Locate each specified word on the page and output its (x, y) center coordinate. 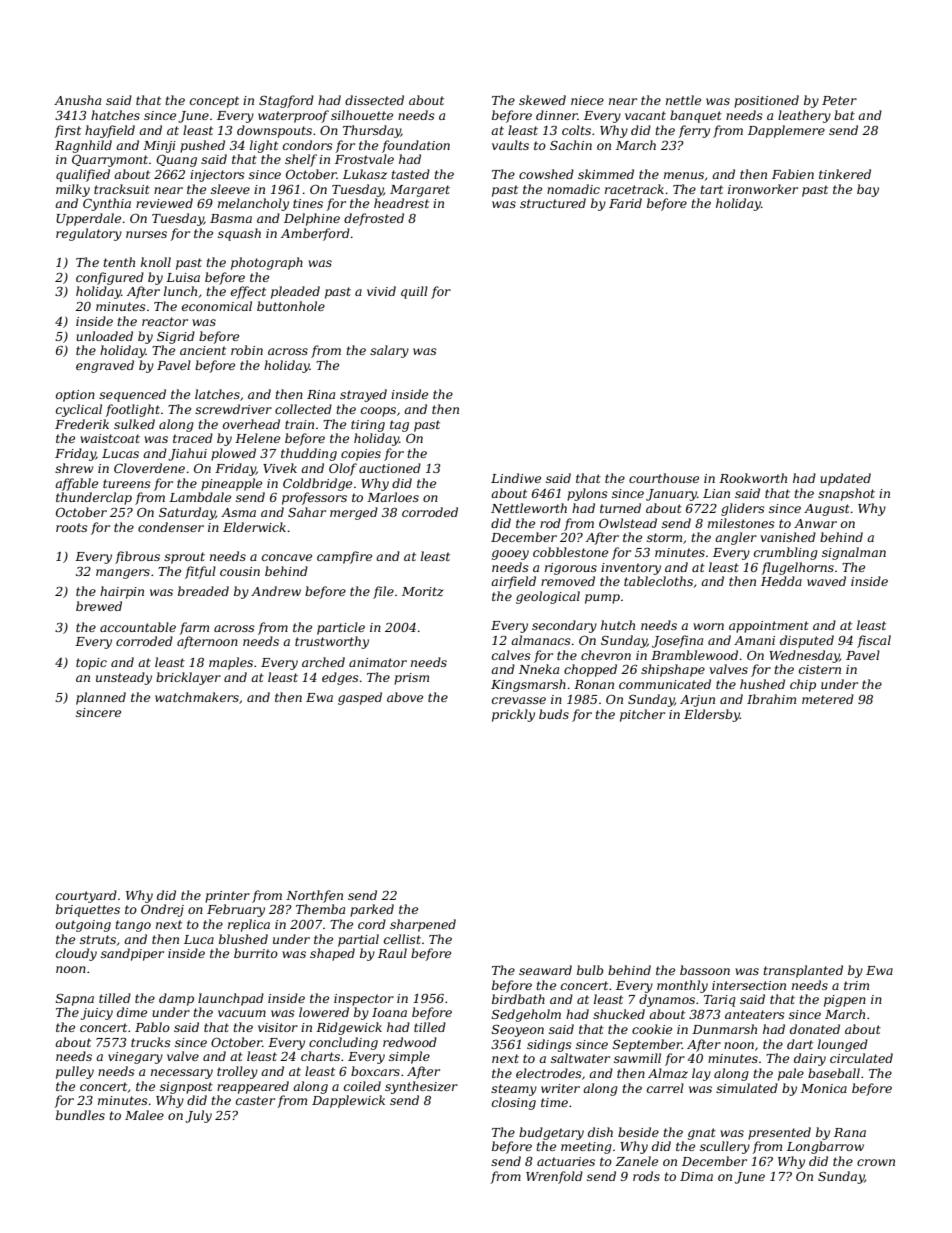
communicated (665, 684)
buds (554, 714)
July (198, 1116)
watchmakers (197, 697)
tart (712, 189)
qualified (83, 175)
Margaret (420, 191)
